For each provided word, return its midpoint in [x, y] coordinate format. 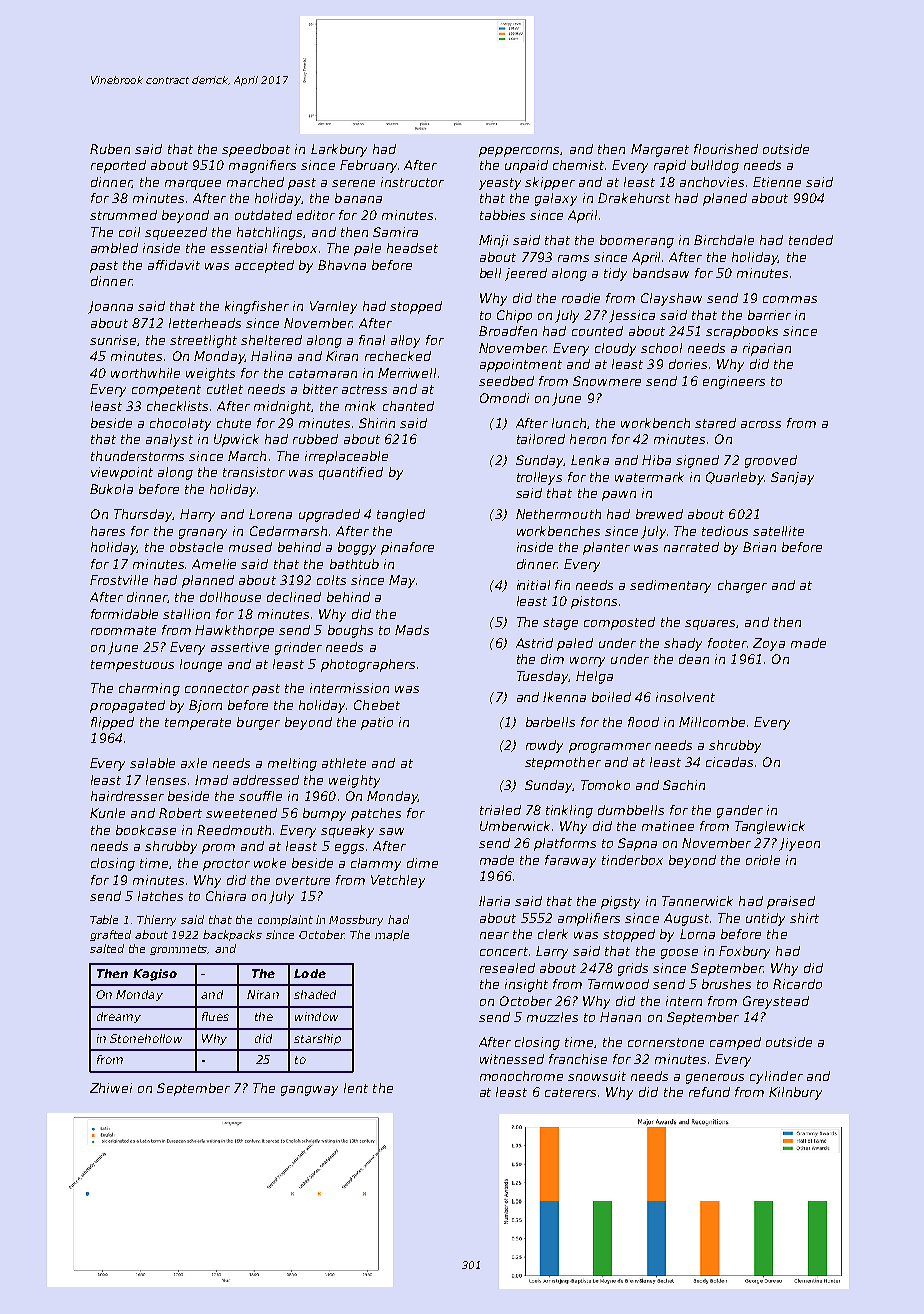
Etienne [777, 182]
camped [735, 1043]
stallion [186, 614]
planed [725, 199]
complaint [285, 920]
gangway [309, 1091]
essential [239, 248]
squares [710, 625]
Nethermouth [558, 514]
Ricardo [797, 984]
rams [573, 258]
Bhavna [342, 265]
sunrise [113, 340]
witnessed [512, 1059]
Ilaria [494, 901]
